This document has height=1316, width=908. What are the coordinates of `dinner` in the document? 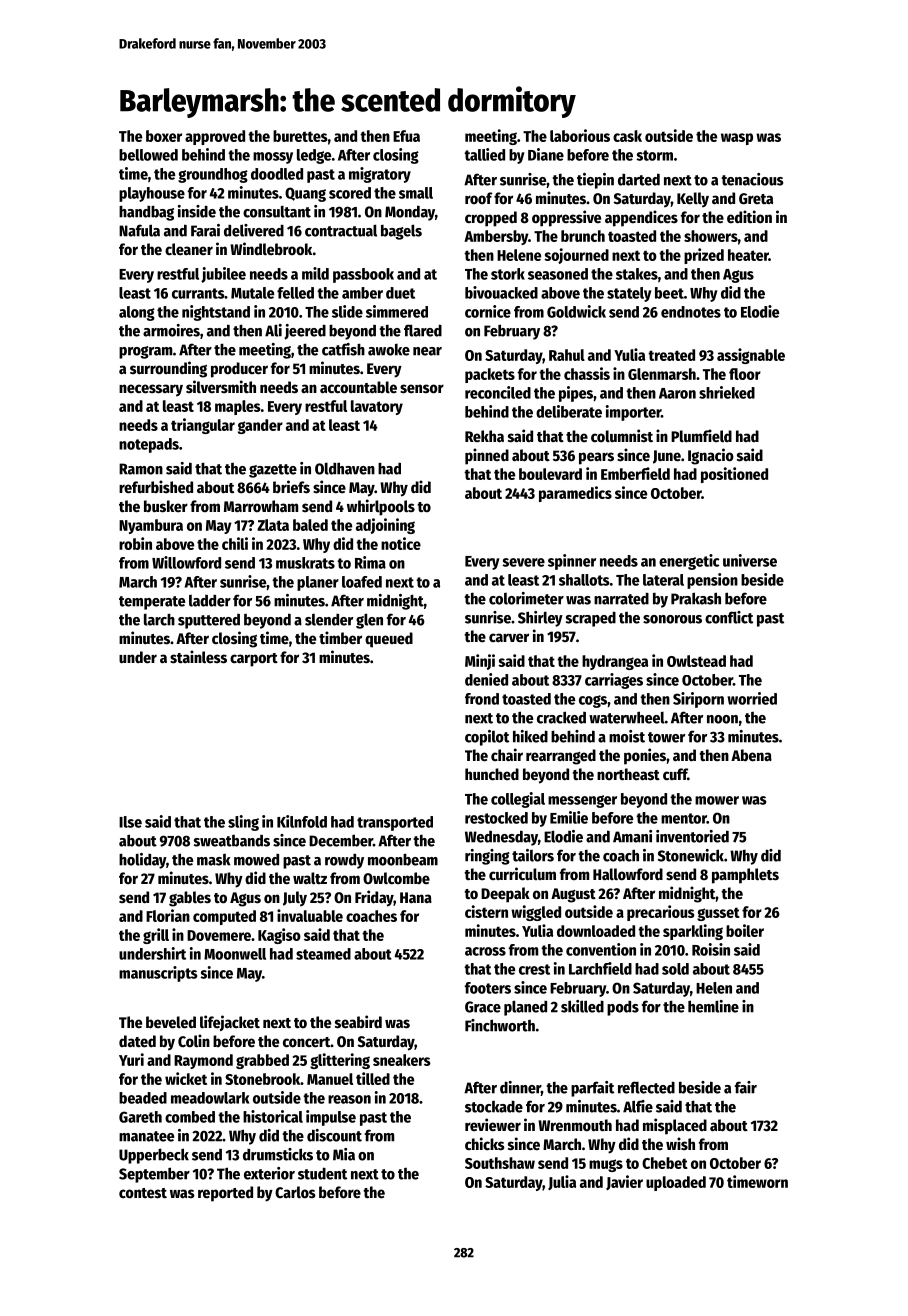 It's located at (520, 1088).
